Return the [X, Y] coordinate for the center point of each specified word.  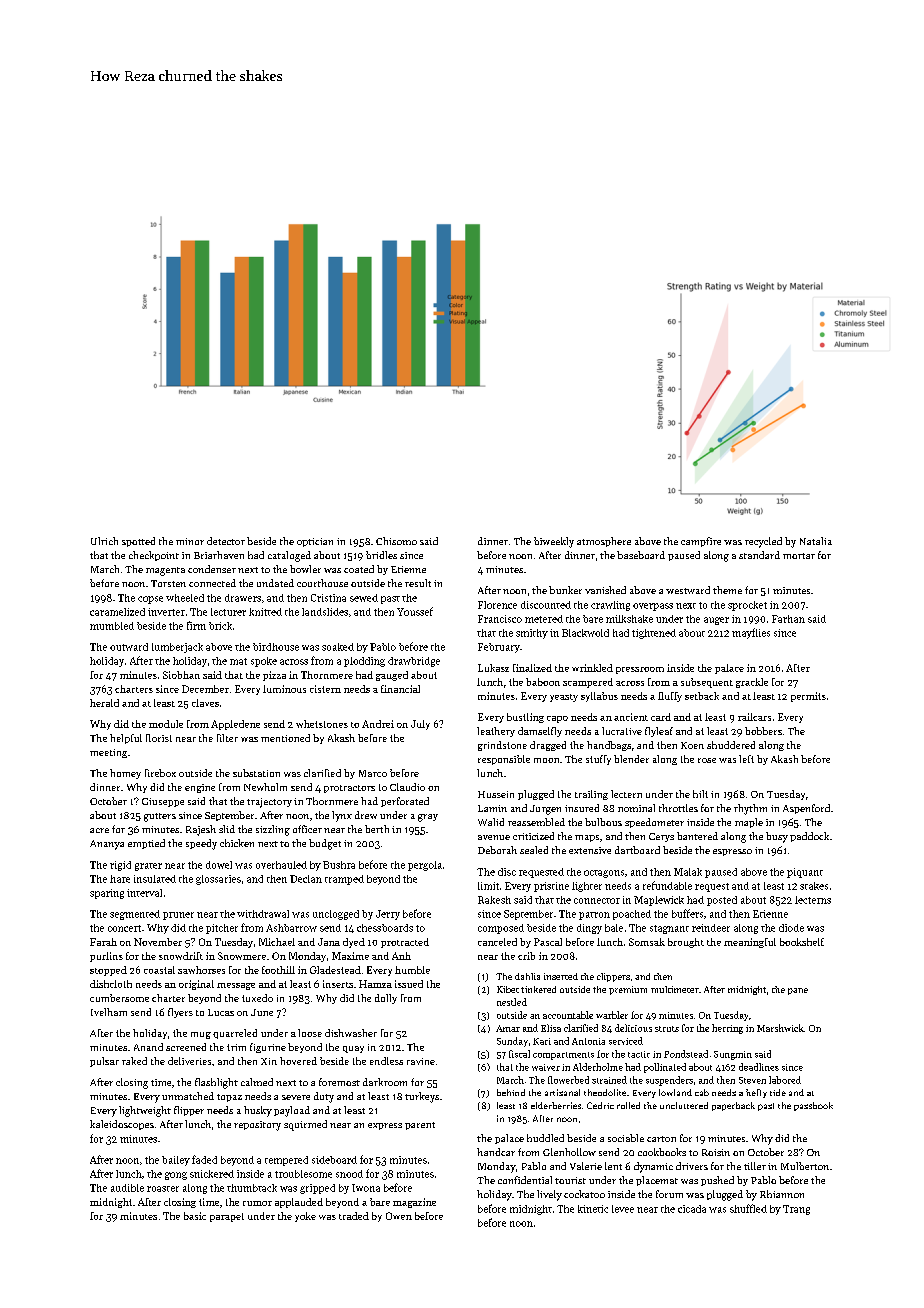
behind [511, 1092]
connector [597, 901]
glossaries [218, 880]
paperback [733, 1106]
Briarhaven [219, 555]
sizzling [273, 830]
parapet [227, 1217]
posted [722, 901]
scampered [588, 683]
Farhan [788, 619]
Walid [491, 822]
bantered [697, 836]
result [418, 583]
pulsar [104, 1062]
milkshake [629, 619]
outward [129, 647]
